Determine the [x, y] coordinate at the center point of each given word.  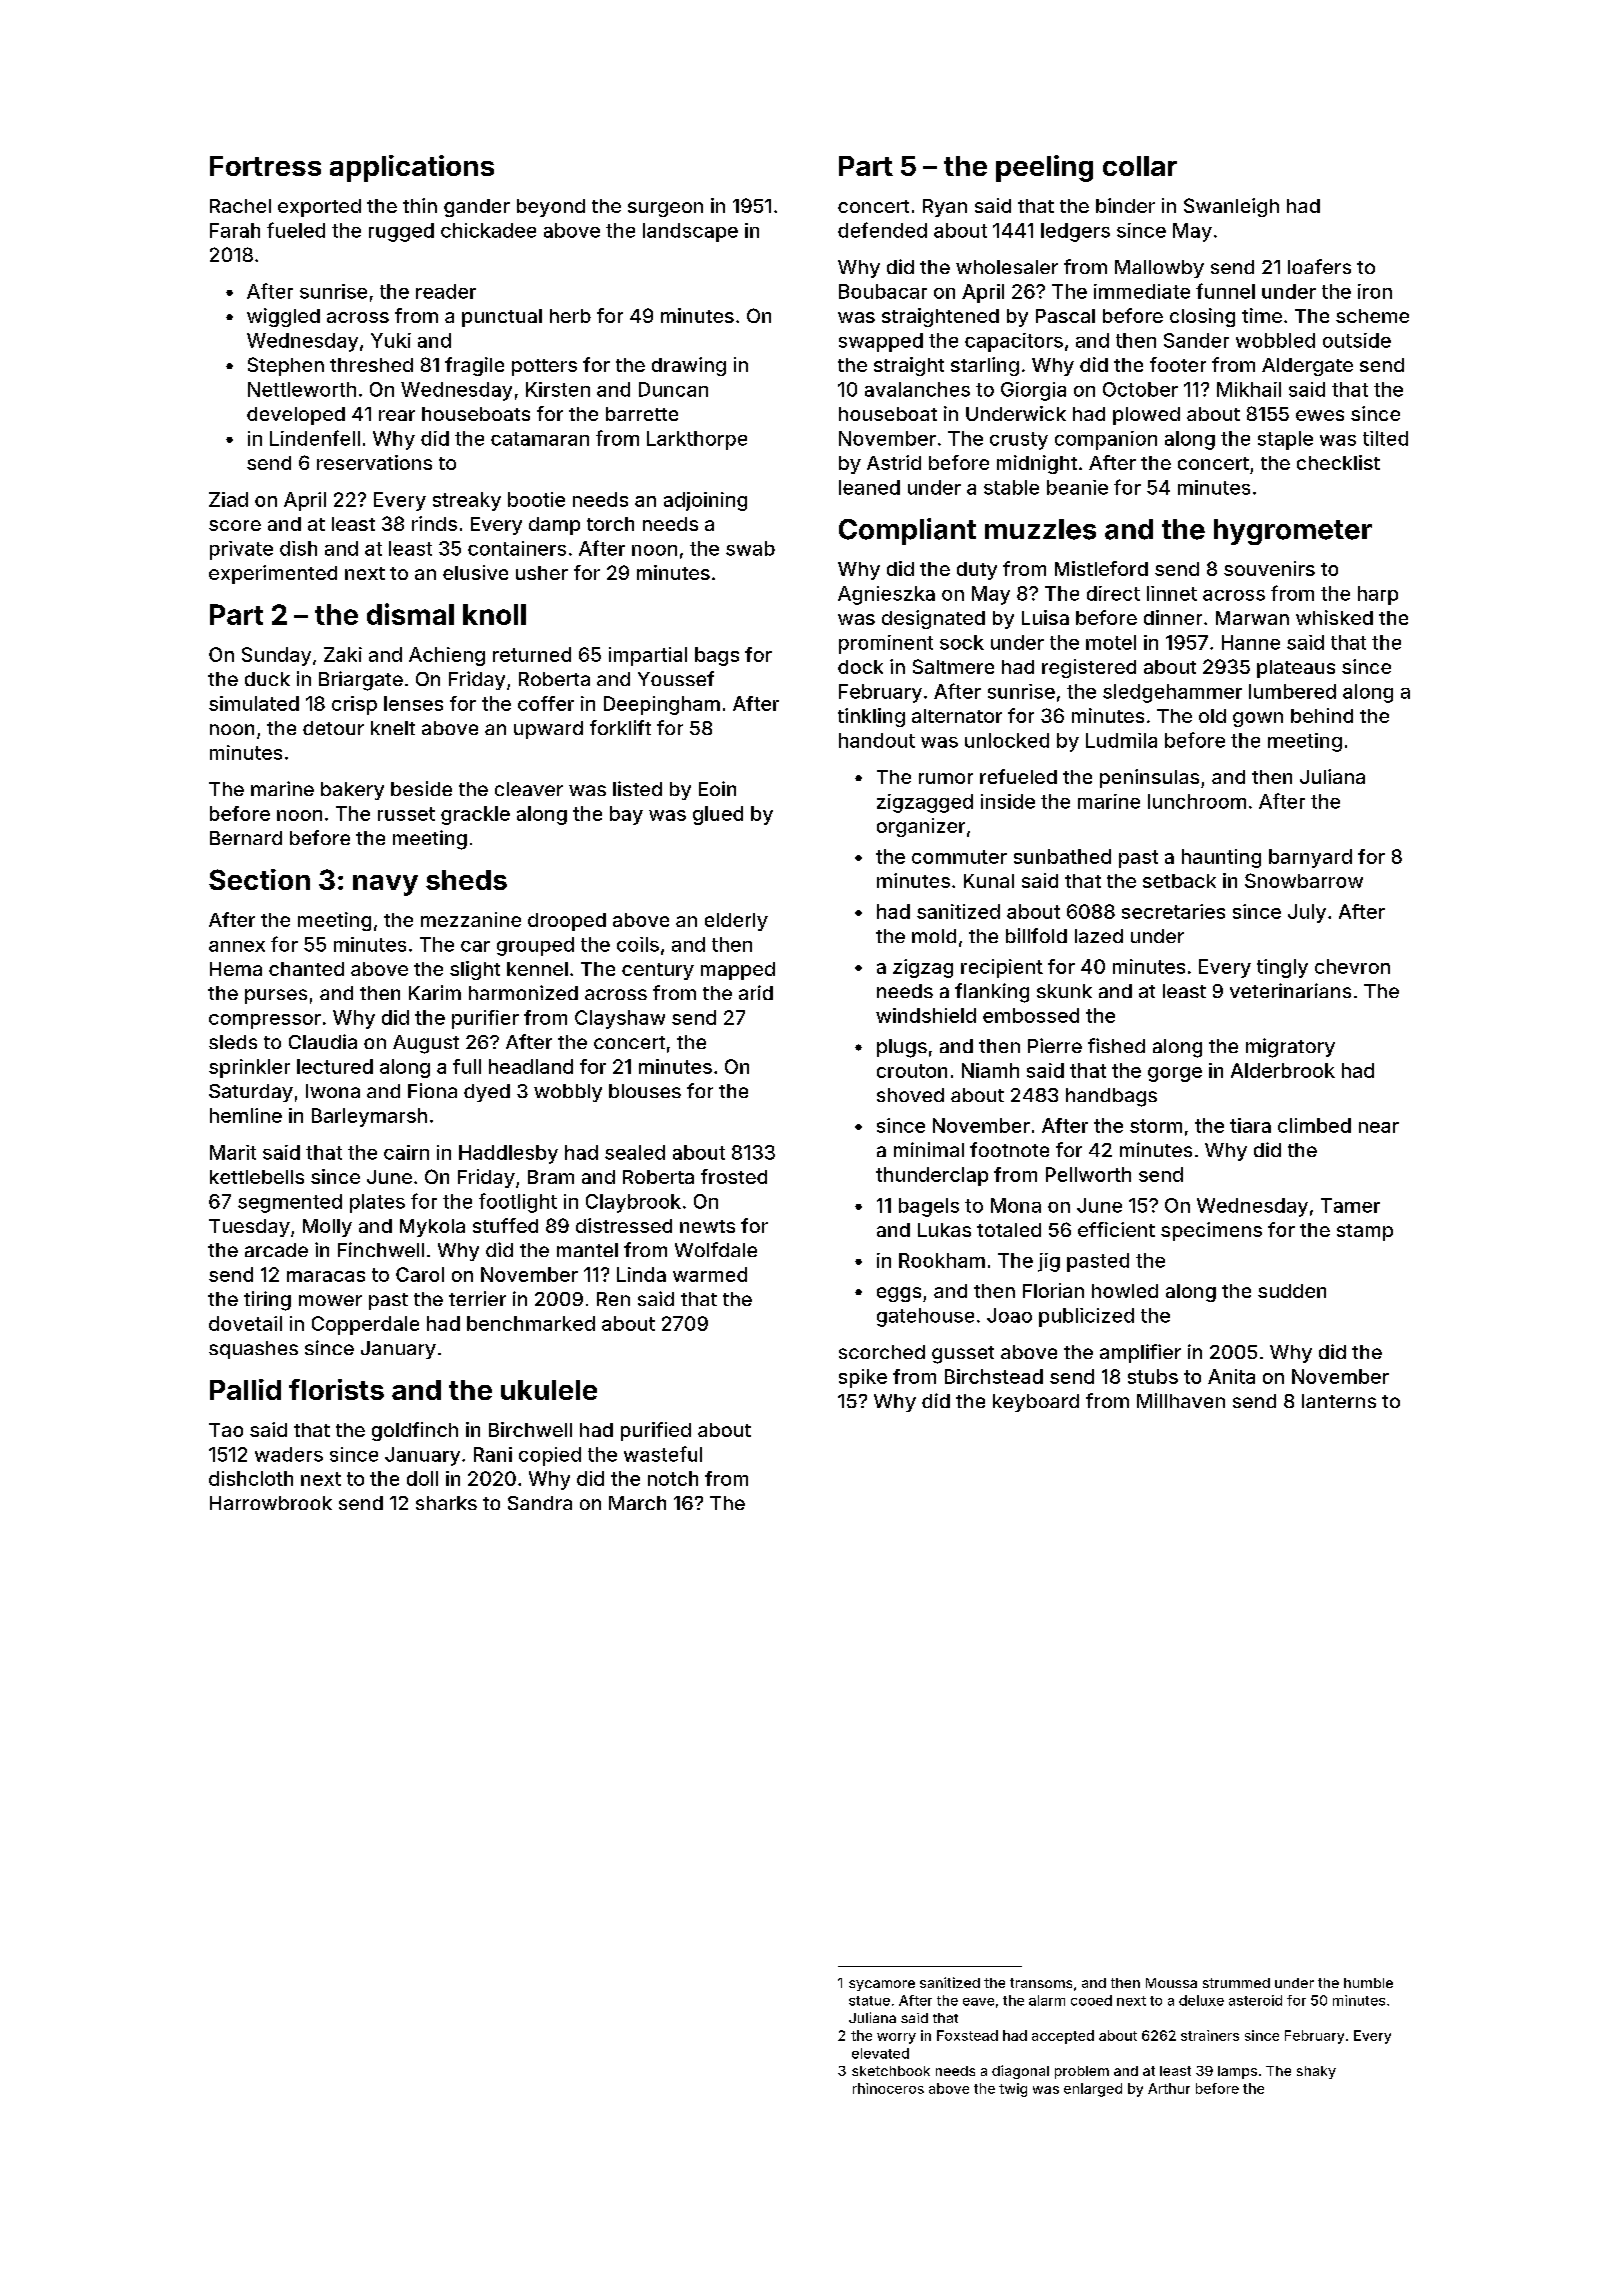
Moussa [1171, 1983]
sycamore [882, 1985]
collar [1140, 166]
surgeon [665, 209]
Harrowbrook [271, 1503]
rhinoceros [888, 2088]
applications [412, 168]
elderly [736, 922]
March [637, 1503]
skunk [1064, 991]
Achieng [447, 656]
